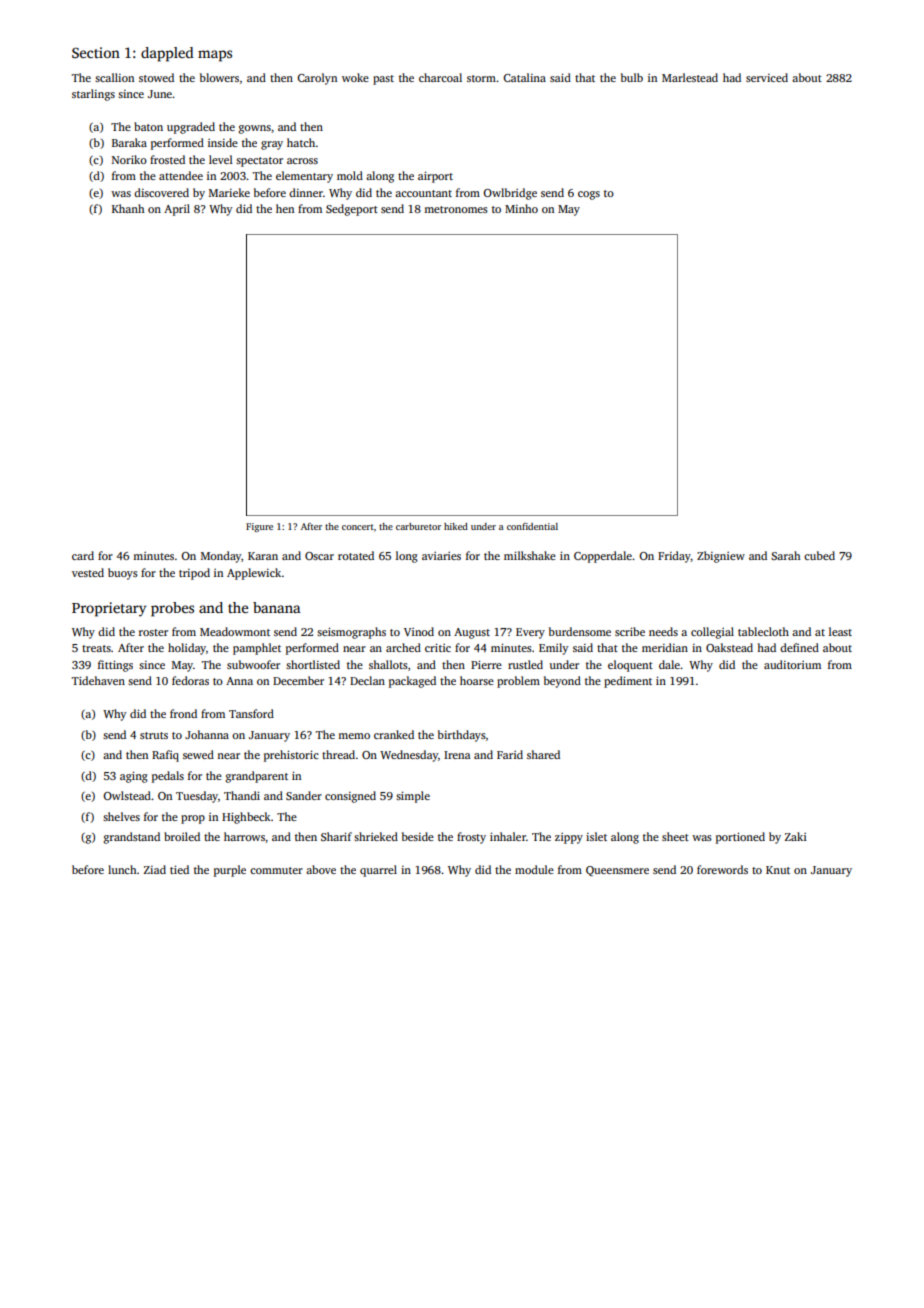 The height and width of the screenshot is (1308, 924). I want to click on critic, so click(438, 647).
